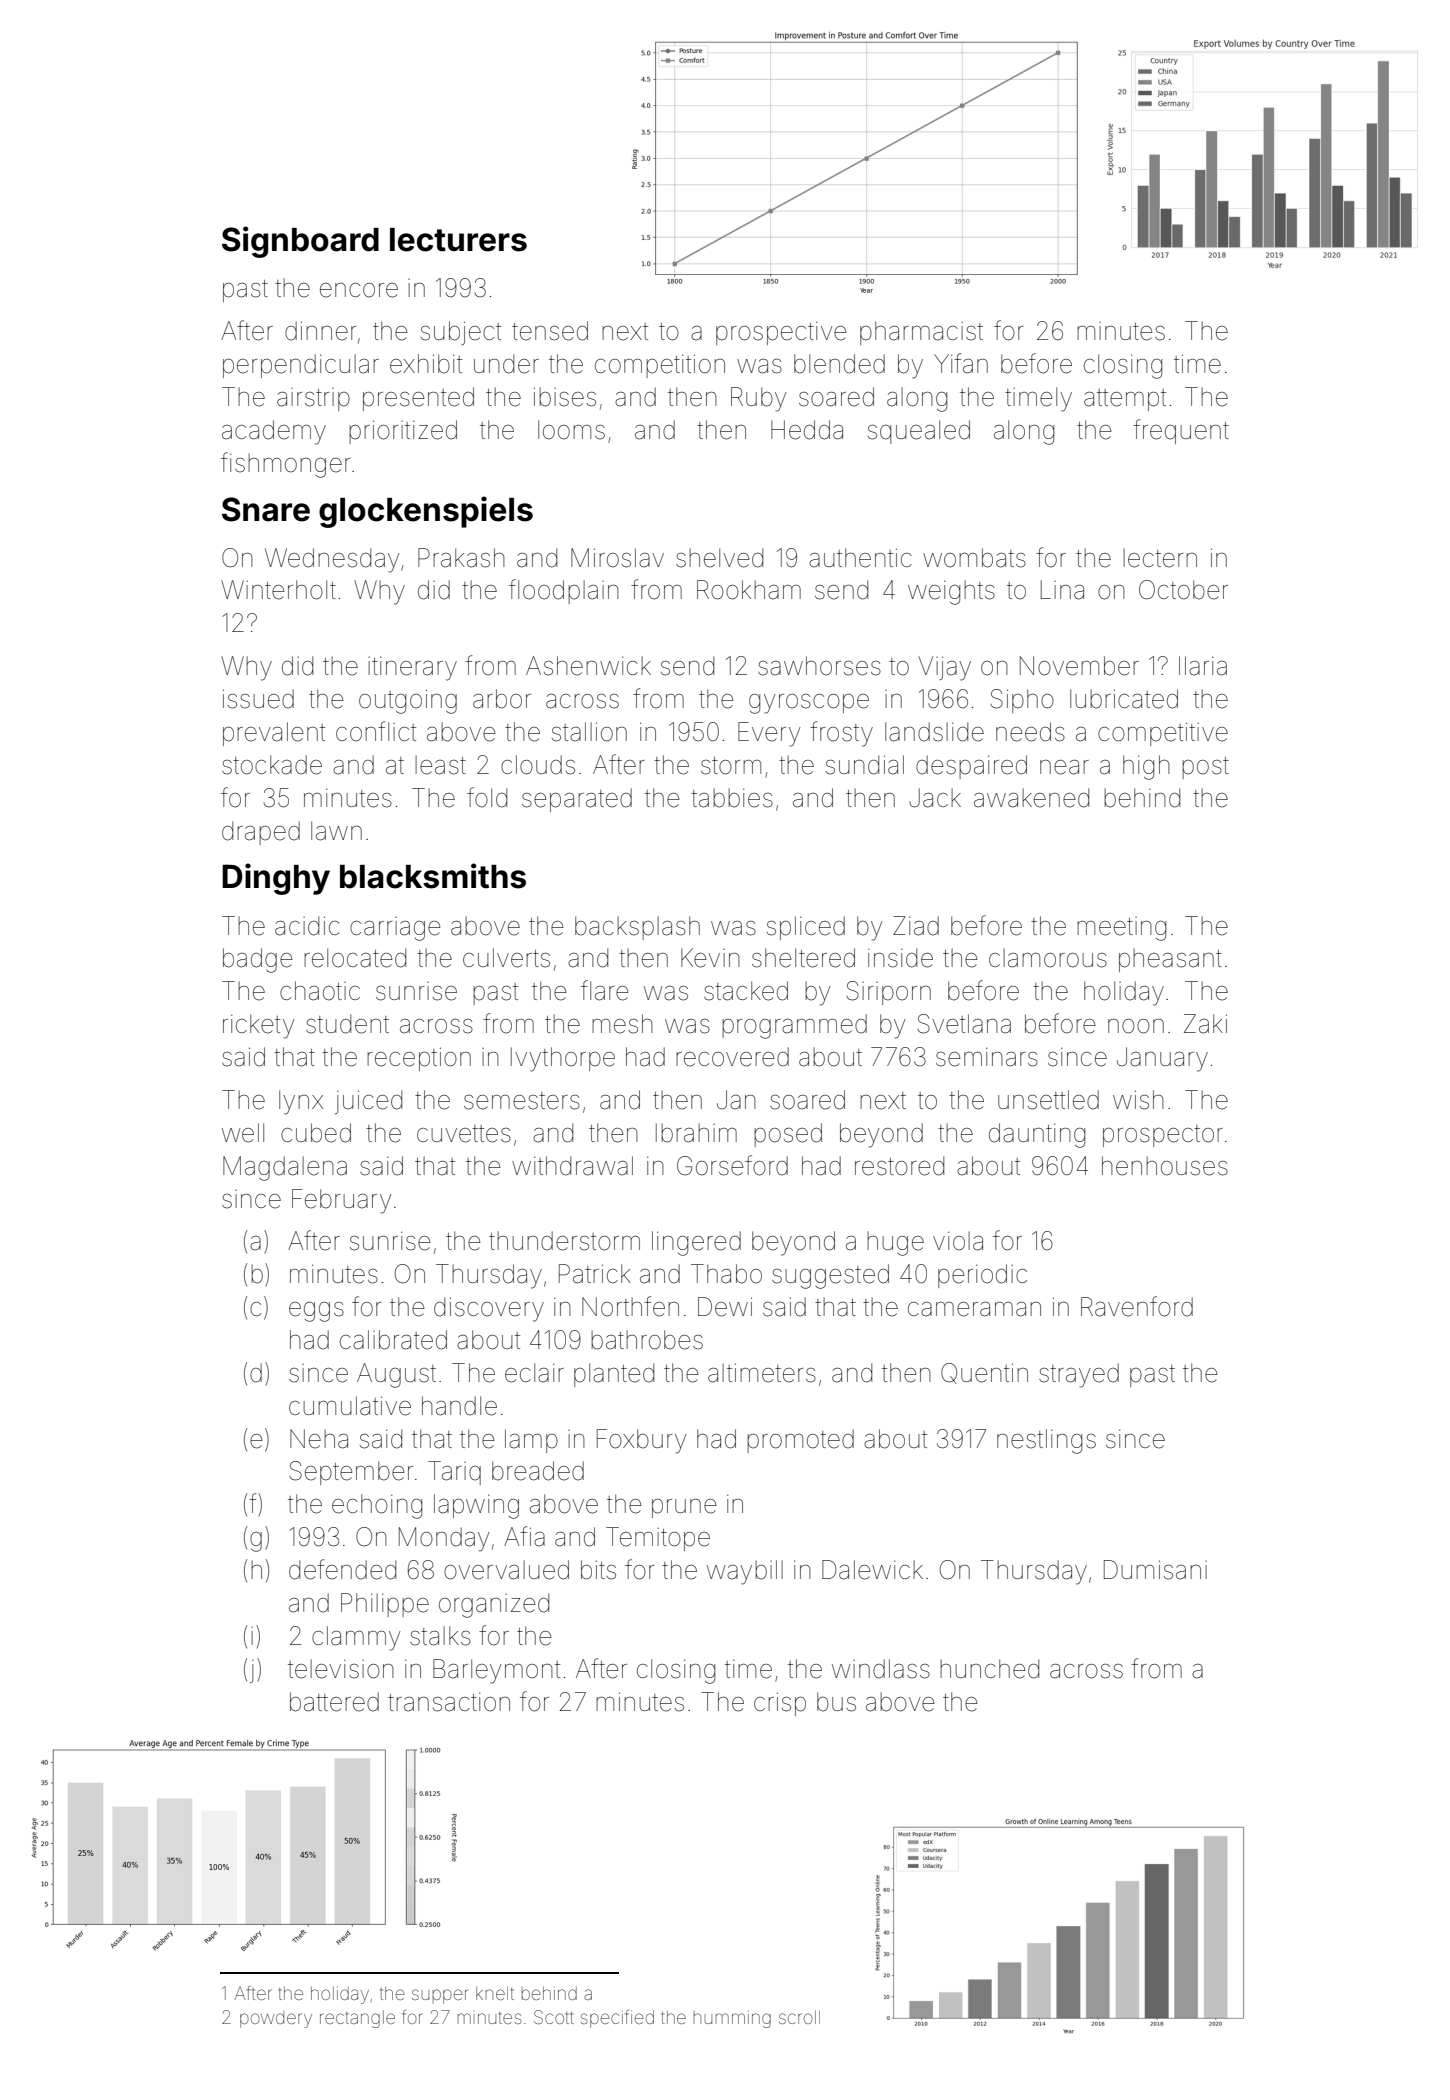  I want to click on attempt, so click(1125, 400).
